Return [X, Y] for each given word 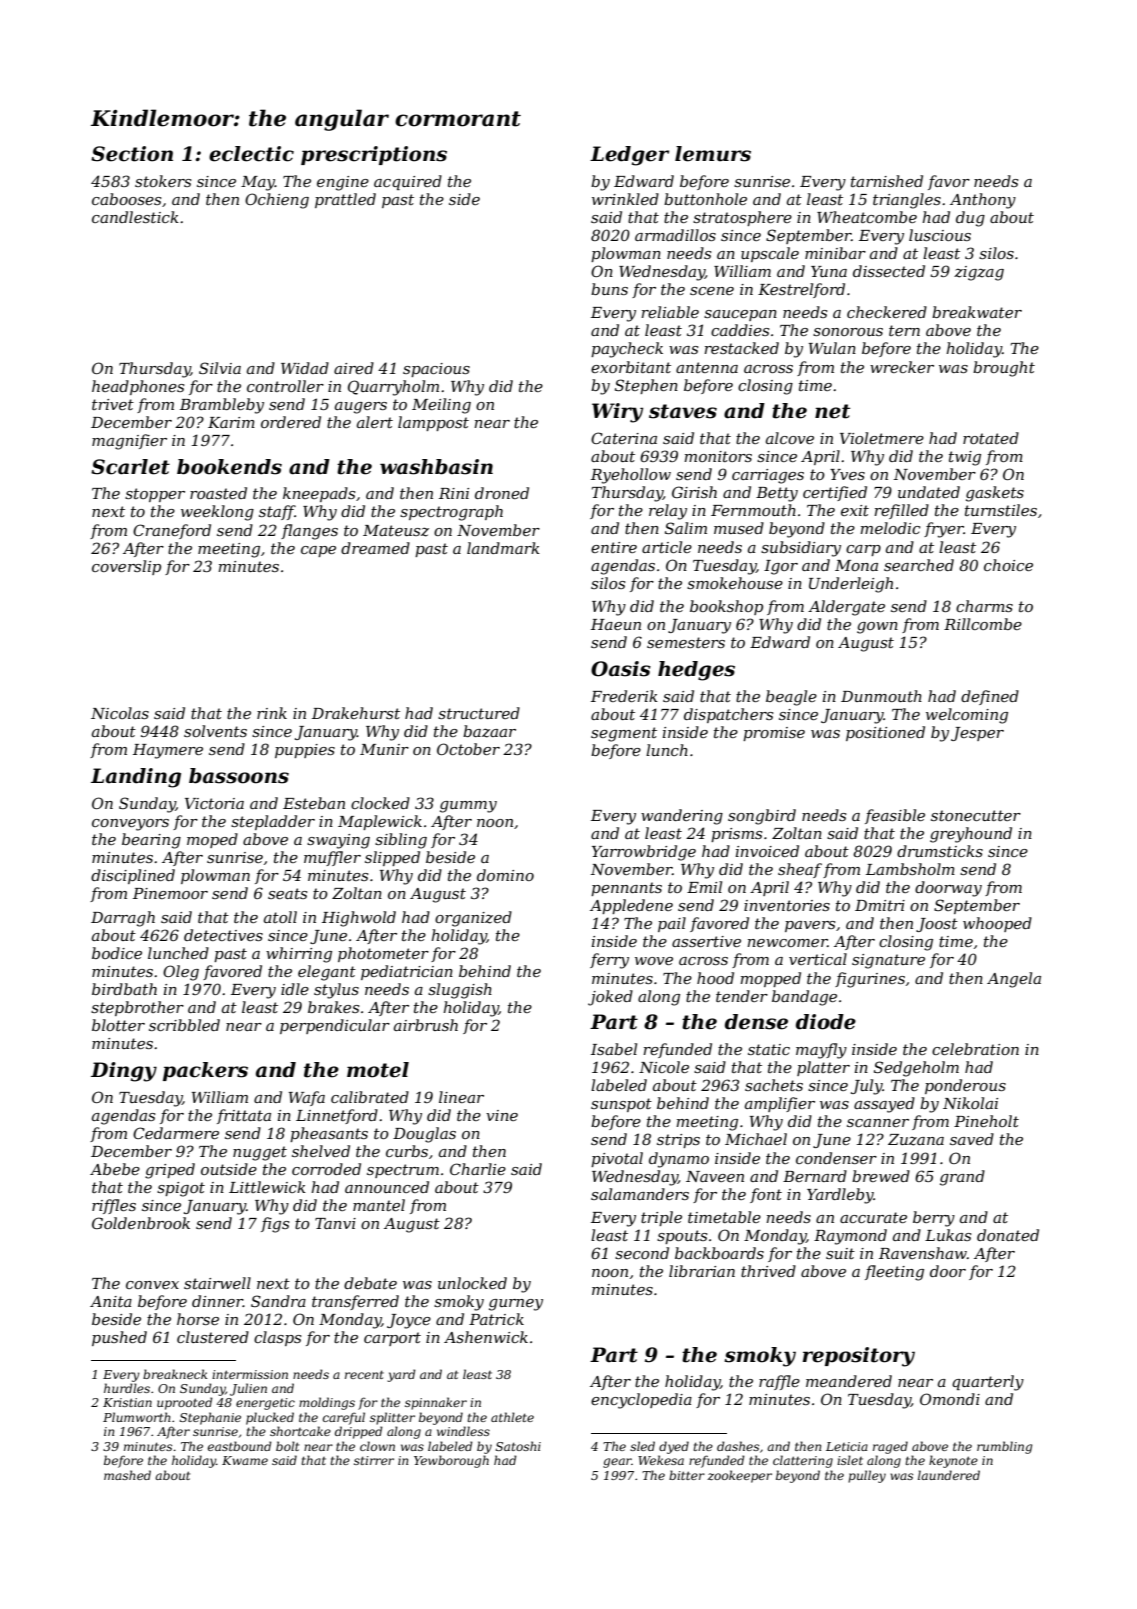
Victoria [214, 803]
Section [132, 154]
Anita [111, 1301]
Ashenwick [486, 1337]
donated [1008, 1235]
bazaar [489, 731]
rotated [991, 438]
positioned [885, 733]
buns [609, 289]
